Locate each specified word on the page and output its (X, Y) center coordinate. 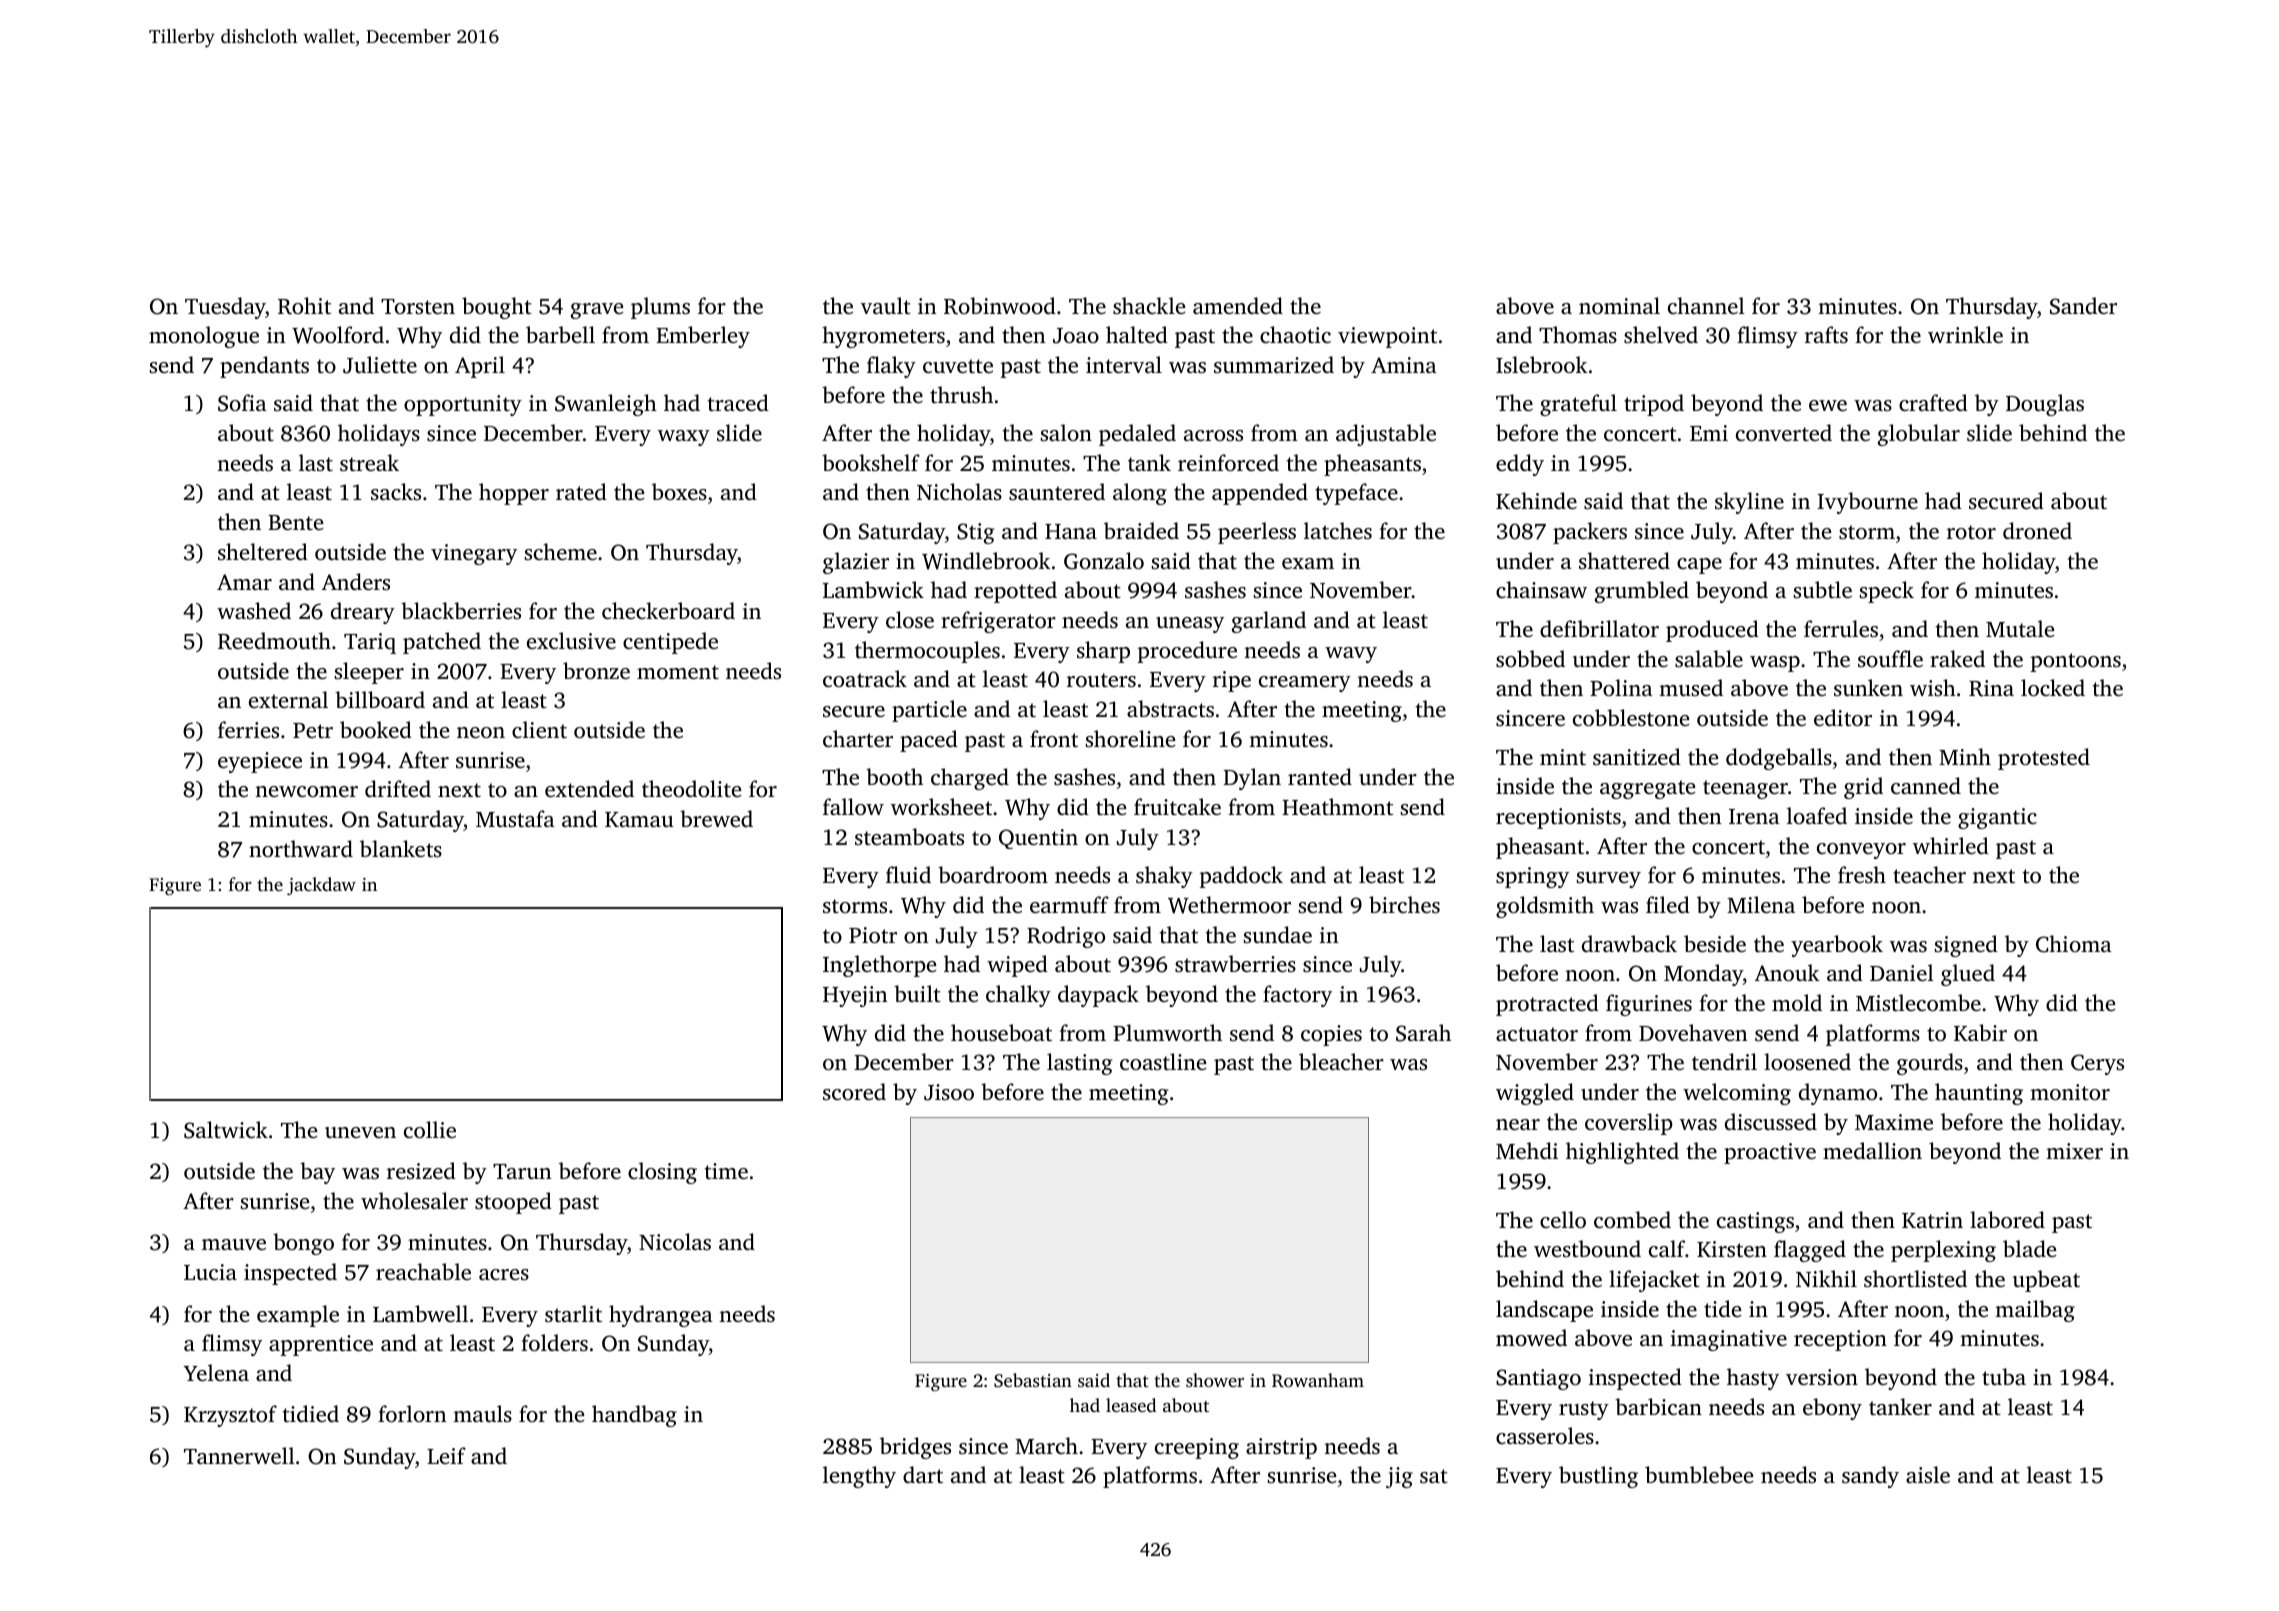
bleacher (1341, 1061)
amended (1238, 305)
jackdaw (321, 886)
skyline (1749, 503)
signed (1966, 946)
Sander (2083, 306)
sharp (1103, 652)
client (539, 729)
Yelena (216, 1372)
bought (497, 308)
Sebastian (1033, 1380)
